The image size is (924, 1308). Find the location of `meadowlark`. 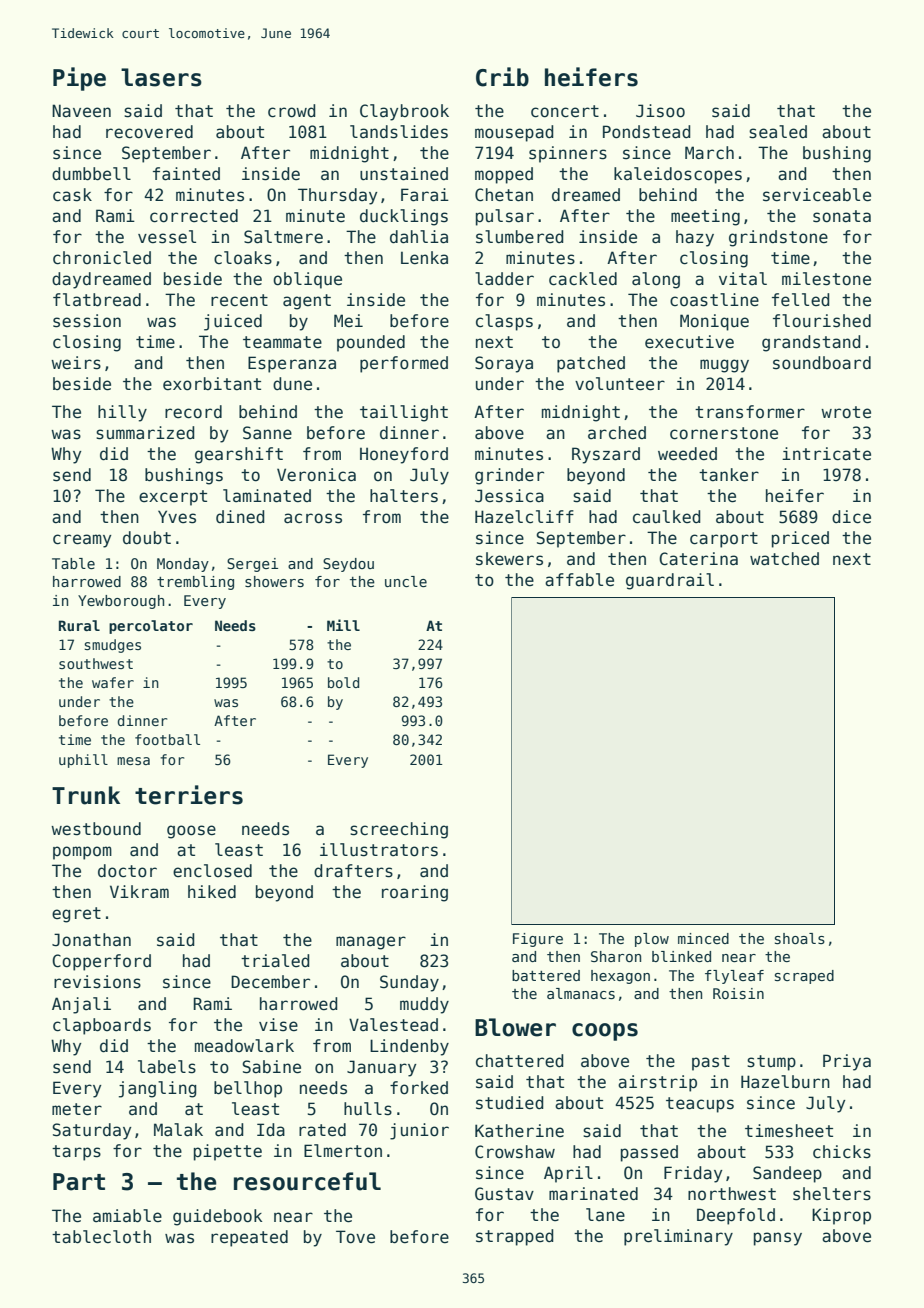

meadowlark is located at coordinates (244, 1046).
